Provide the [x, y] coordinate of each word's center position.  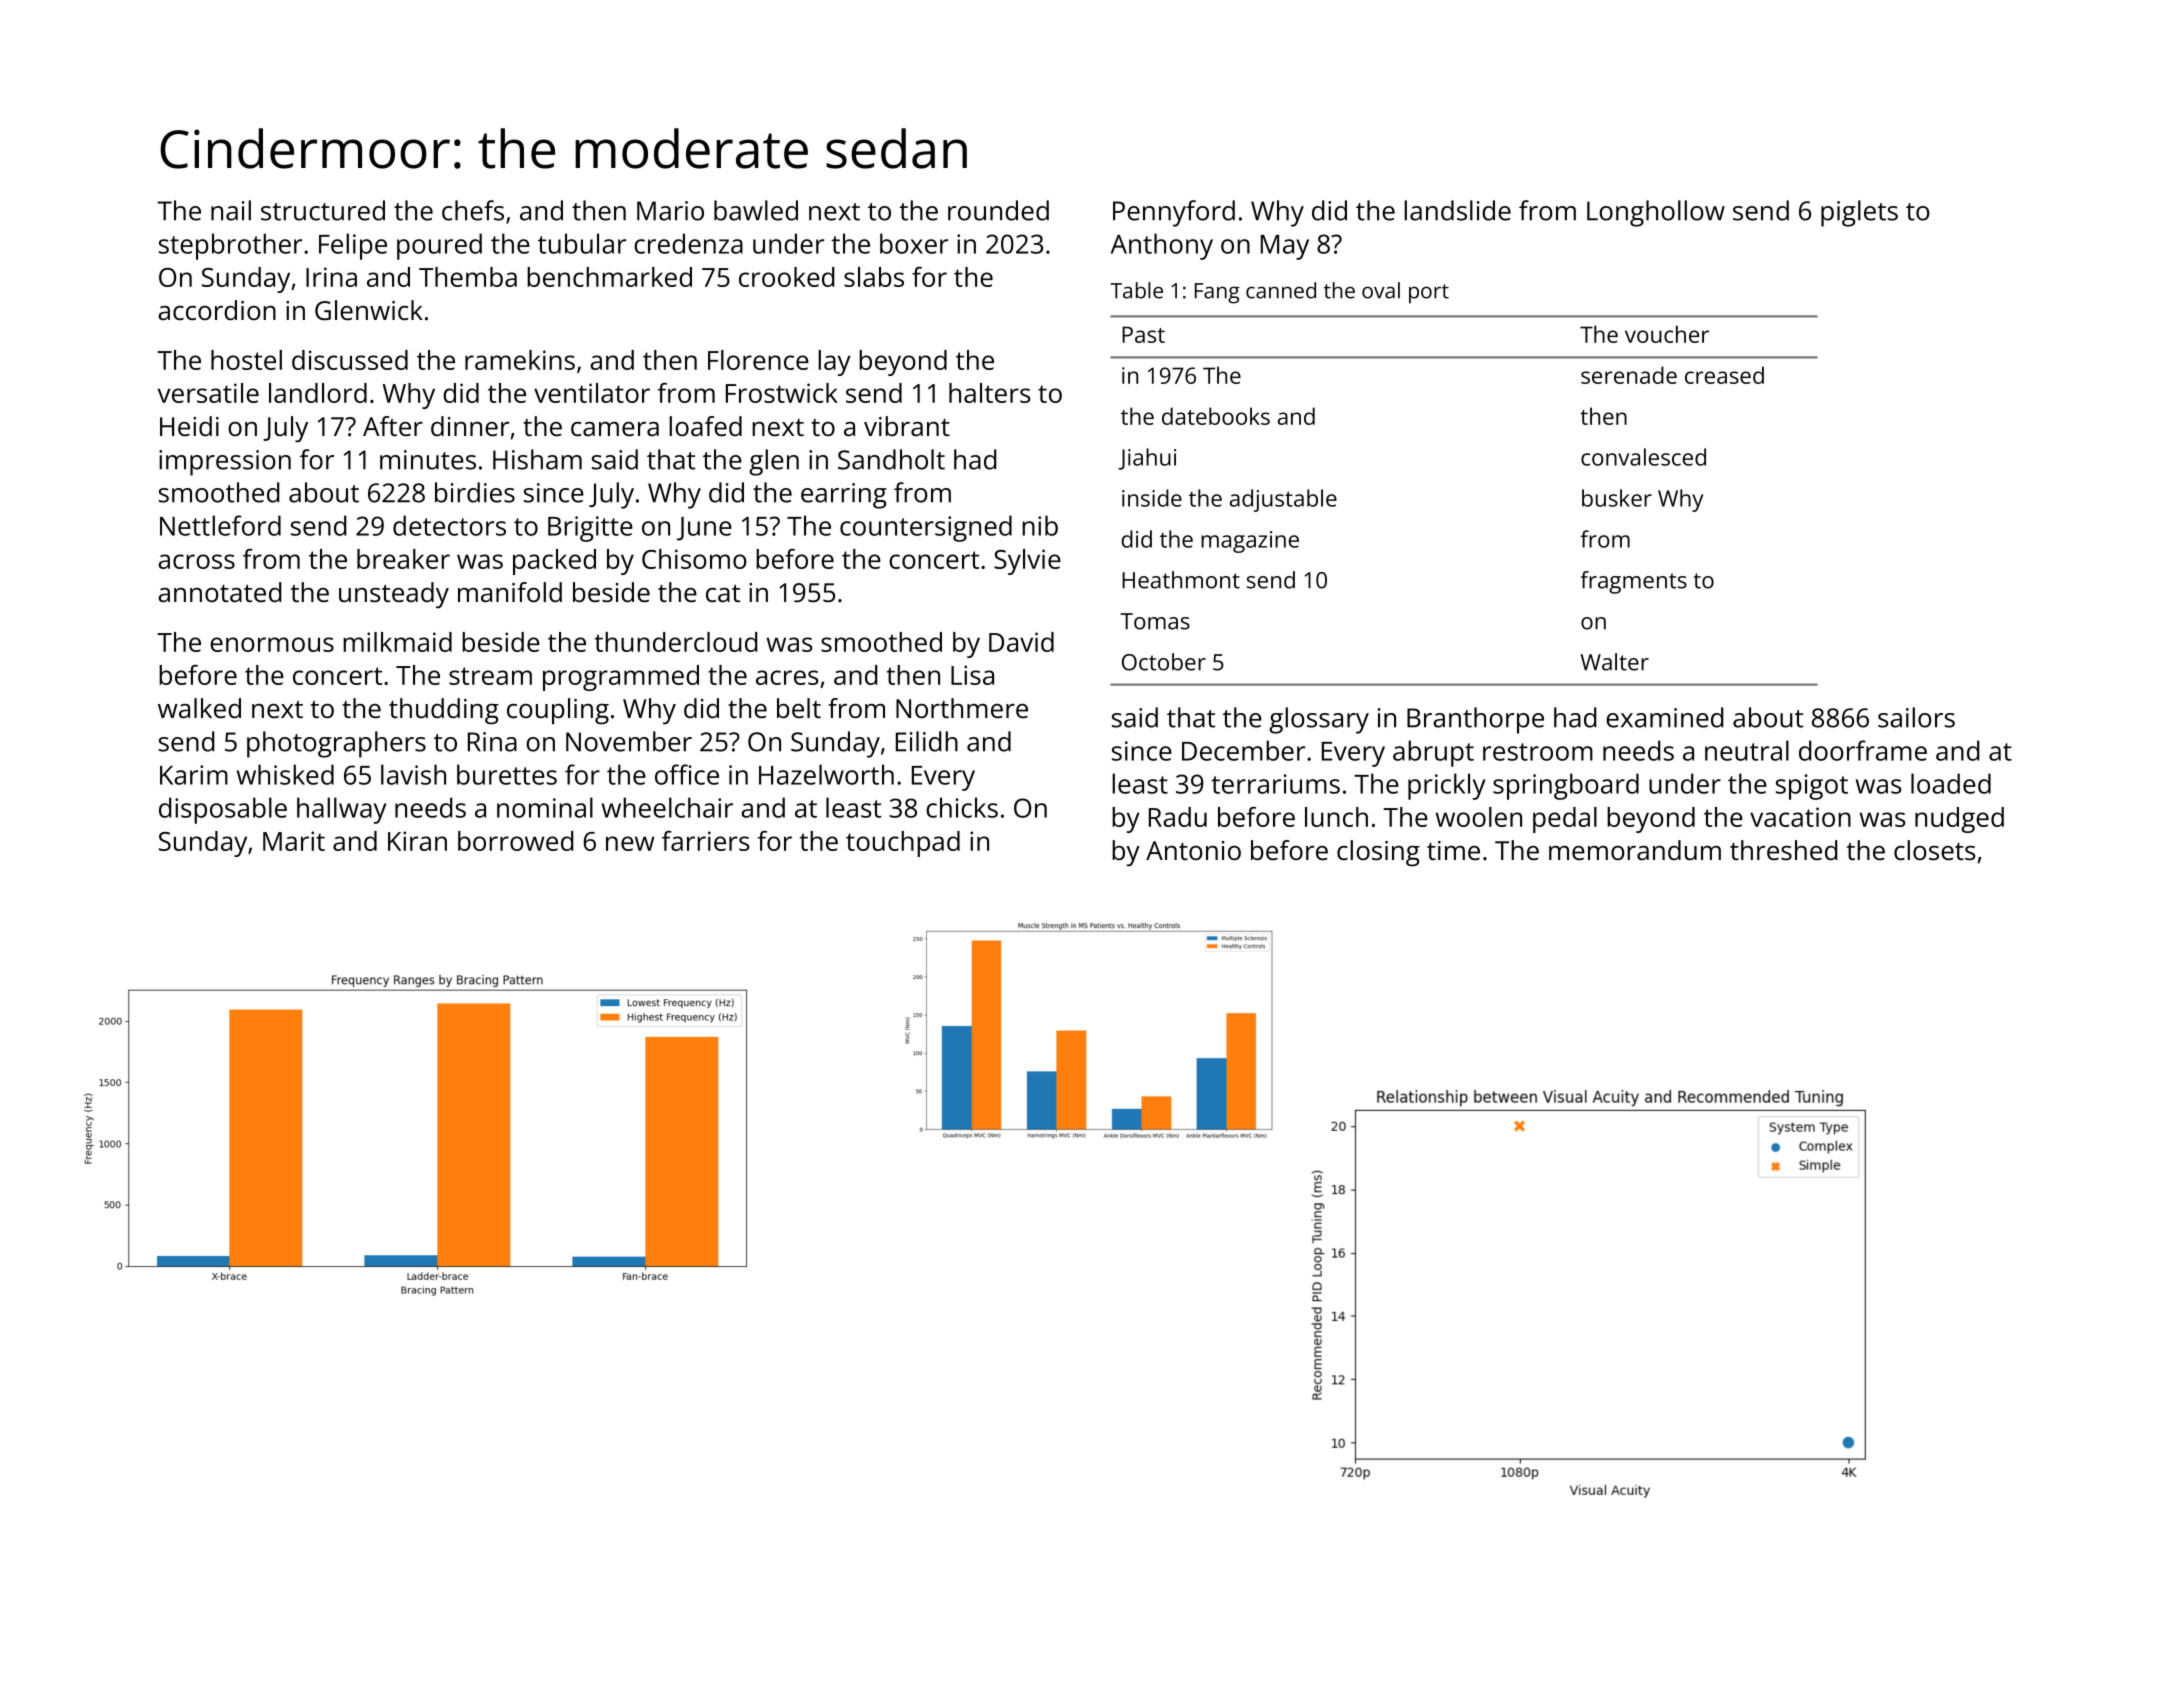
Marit [294, 841]
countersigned [926, 528]
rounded [998, 210]
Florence [758, 360]
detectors [449, 525]
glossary [1319, 720]
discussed [350, 360]
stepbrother [230, 246]
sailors [1916, 717]
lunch [1336, 817]
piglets [1859, 213]
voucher [1667, 334]
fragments [1633, 582]
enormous [272, 644]
